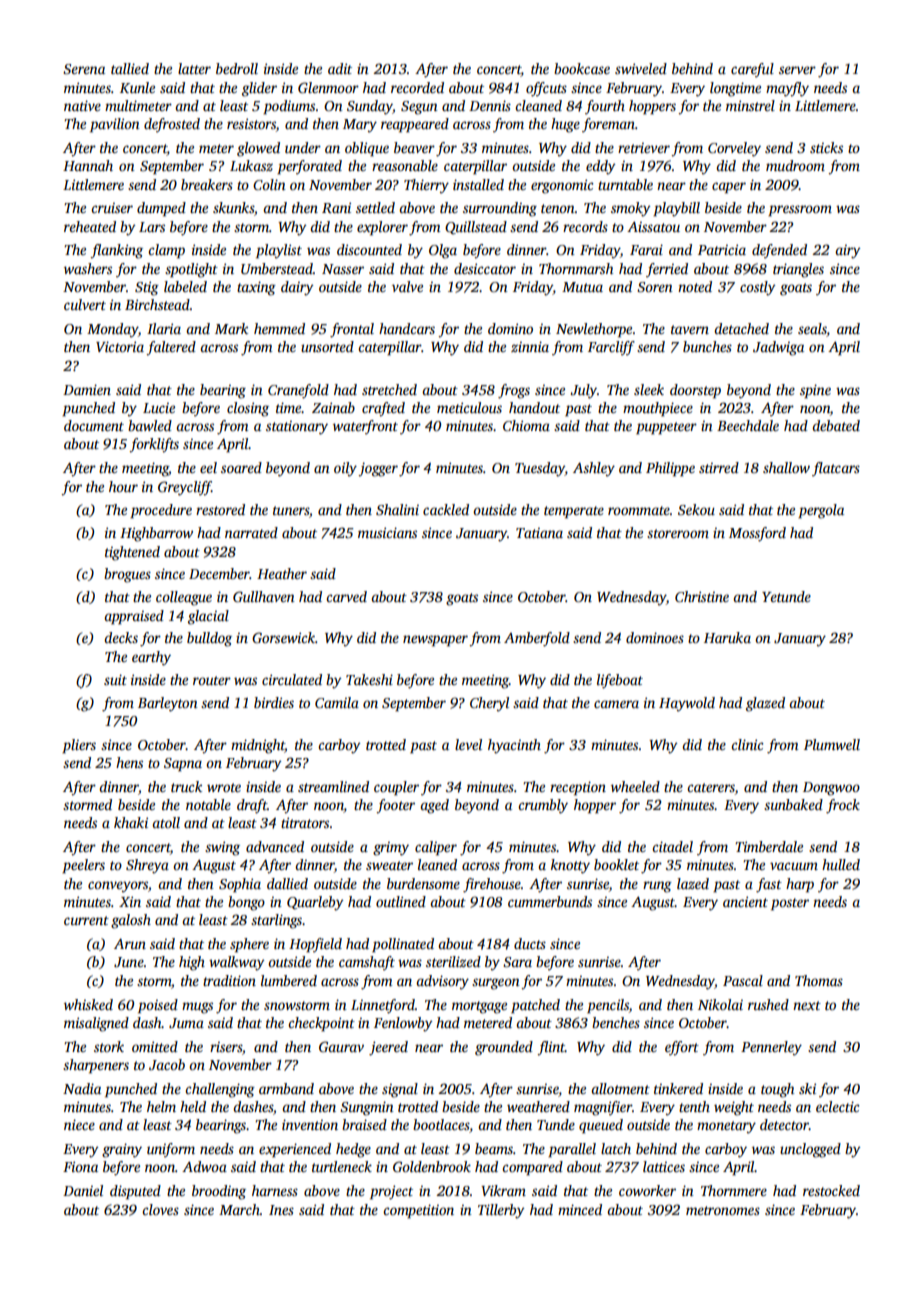  I want to click on Colin, so click(269, 184).
